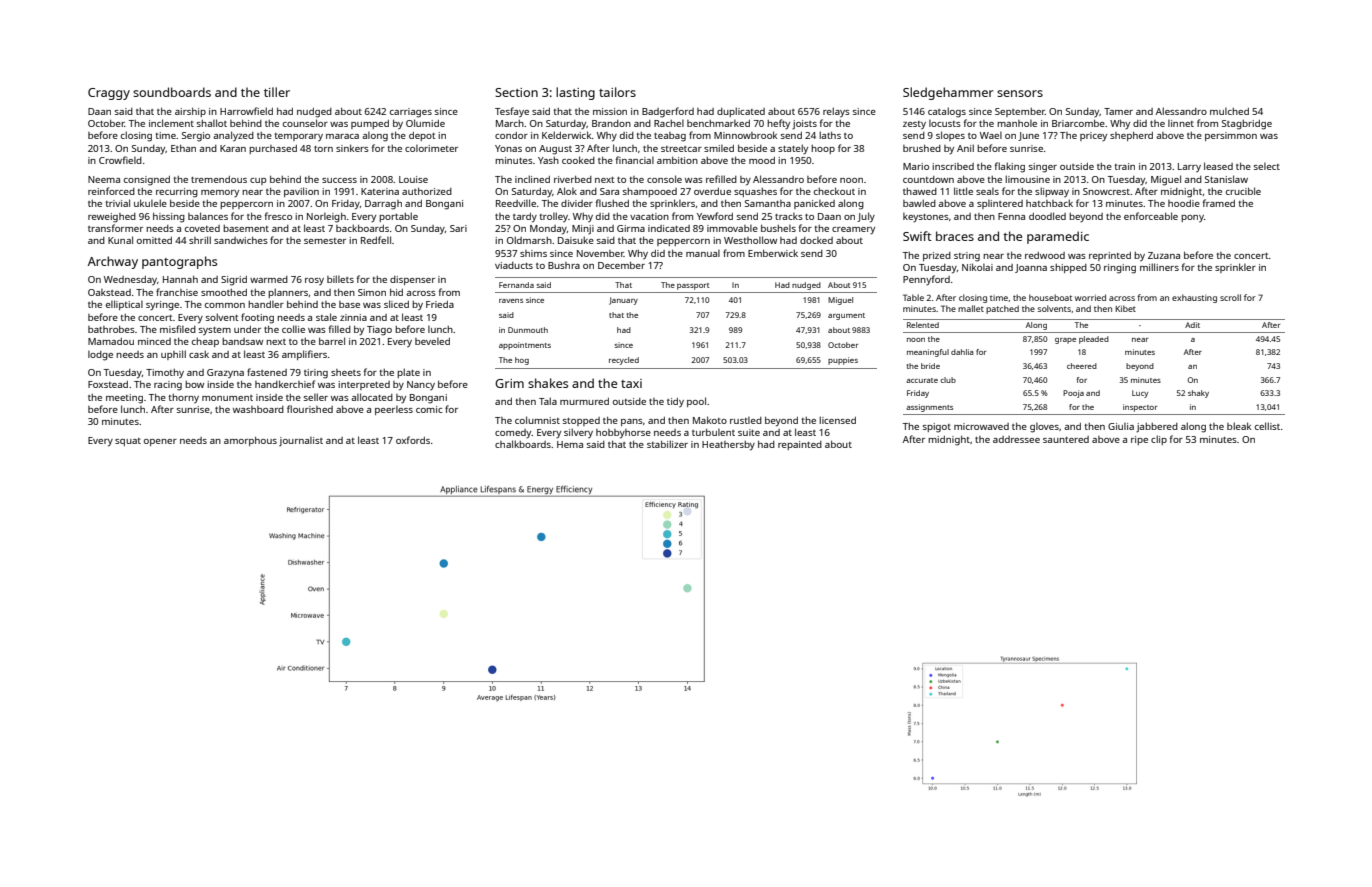  I want to click on Bushra, so click(564, 265).
